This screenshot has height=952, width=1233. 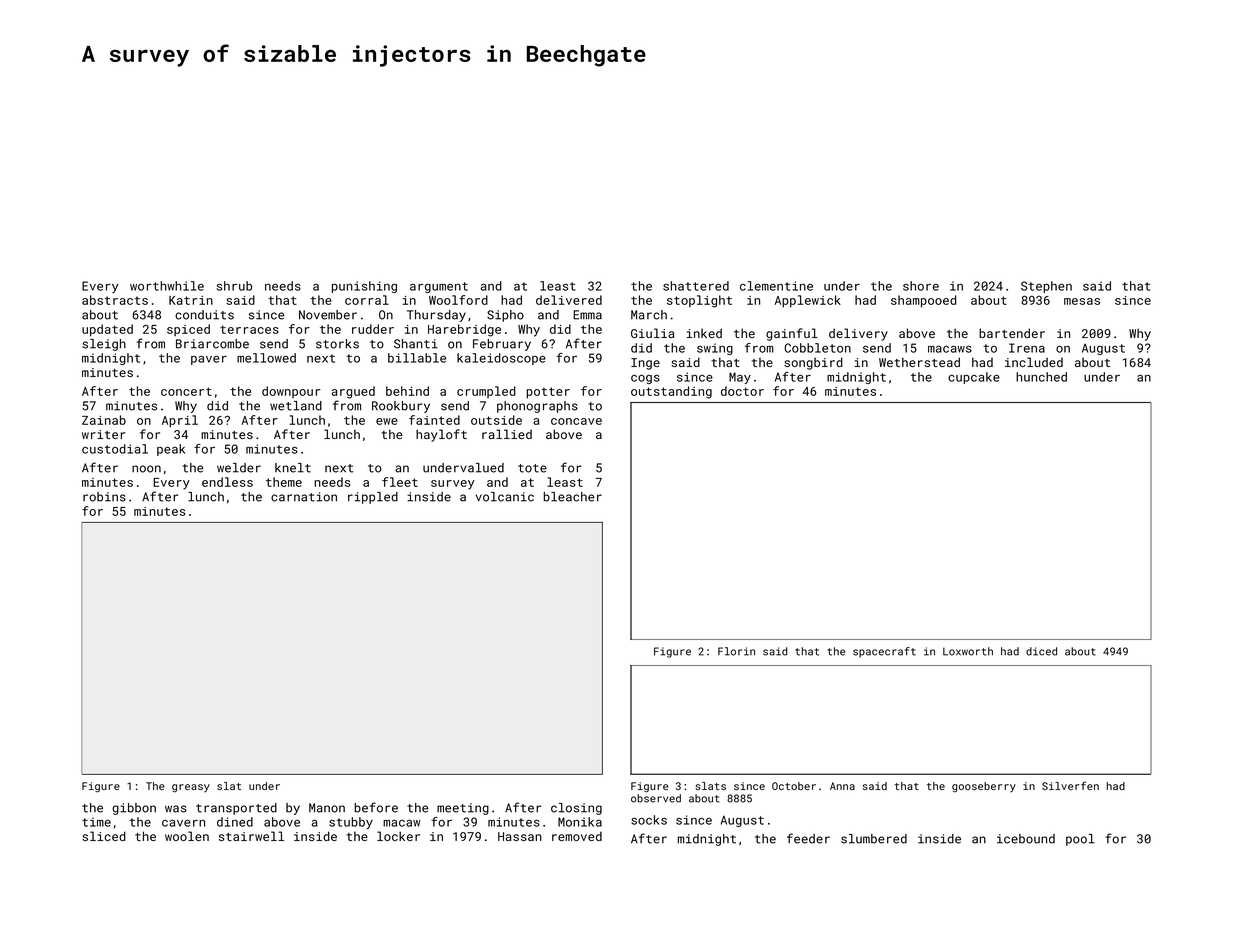 I want to click on carnation, so click(x=304, y=497).
